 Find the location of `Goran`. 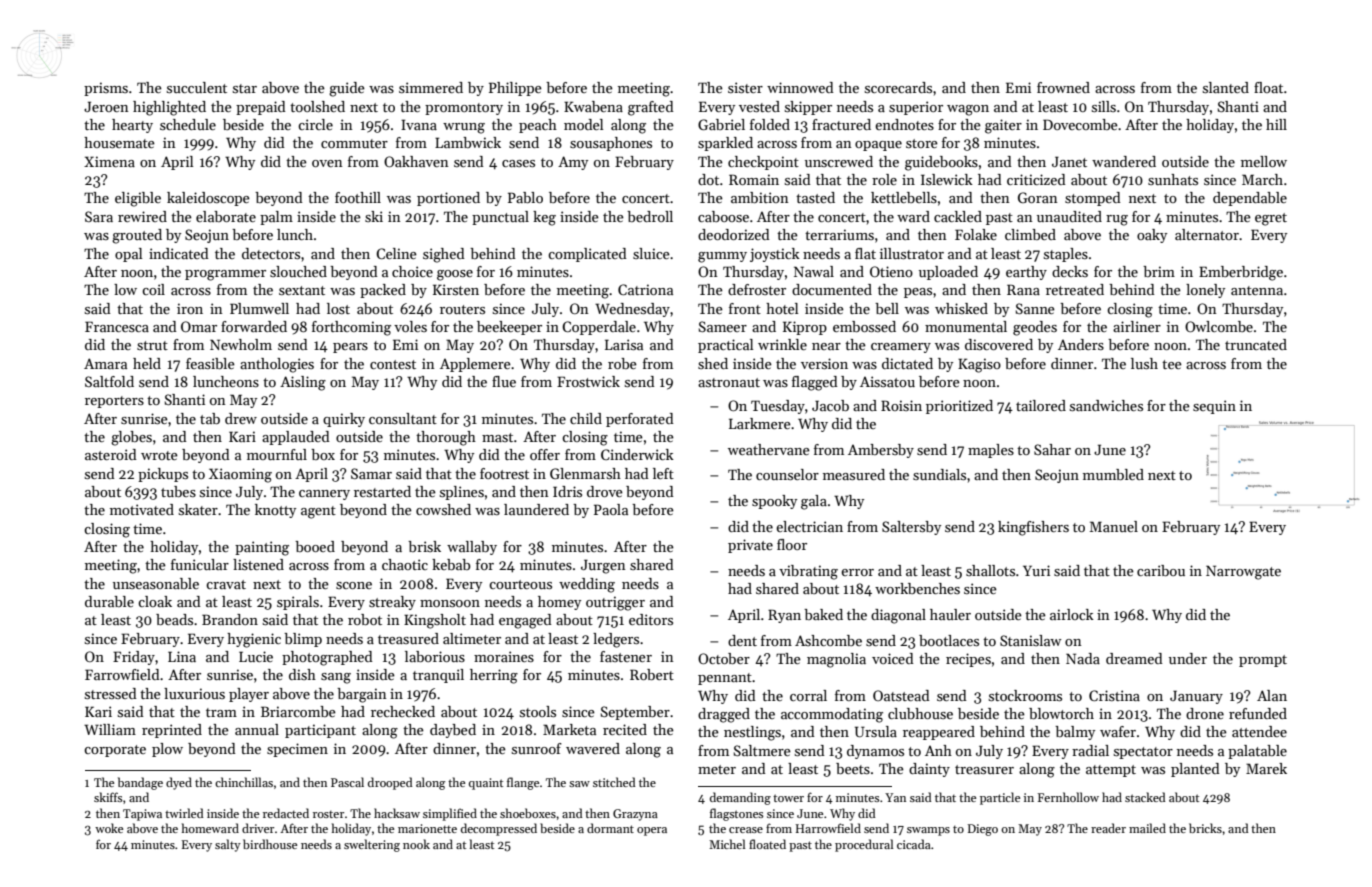

Goran is located at coordinates (1038, 197).
